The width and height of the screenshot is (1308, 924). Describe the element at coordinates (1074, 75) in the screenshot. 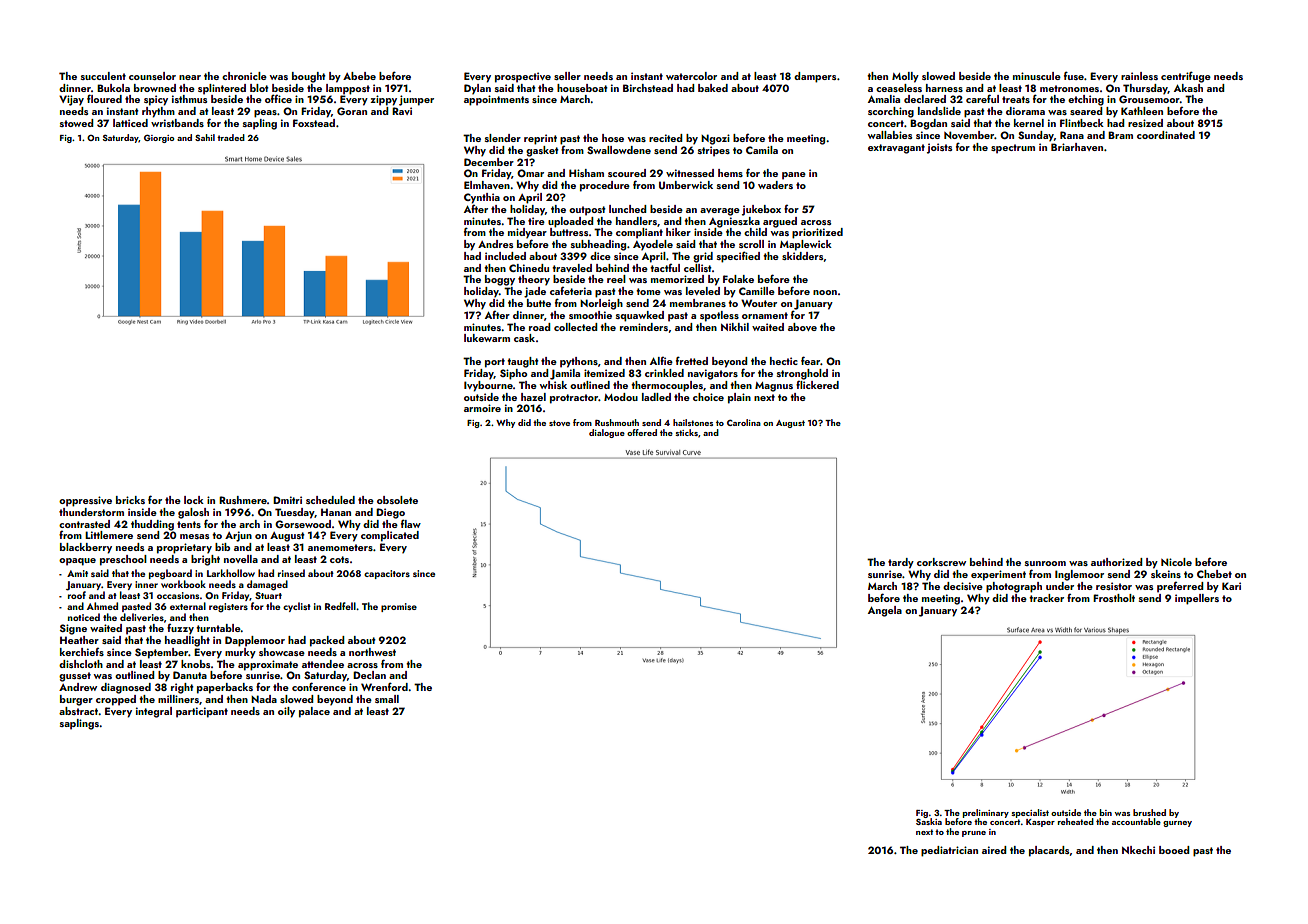

I see `fuse` at that location.
